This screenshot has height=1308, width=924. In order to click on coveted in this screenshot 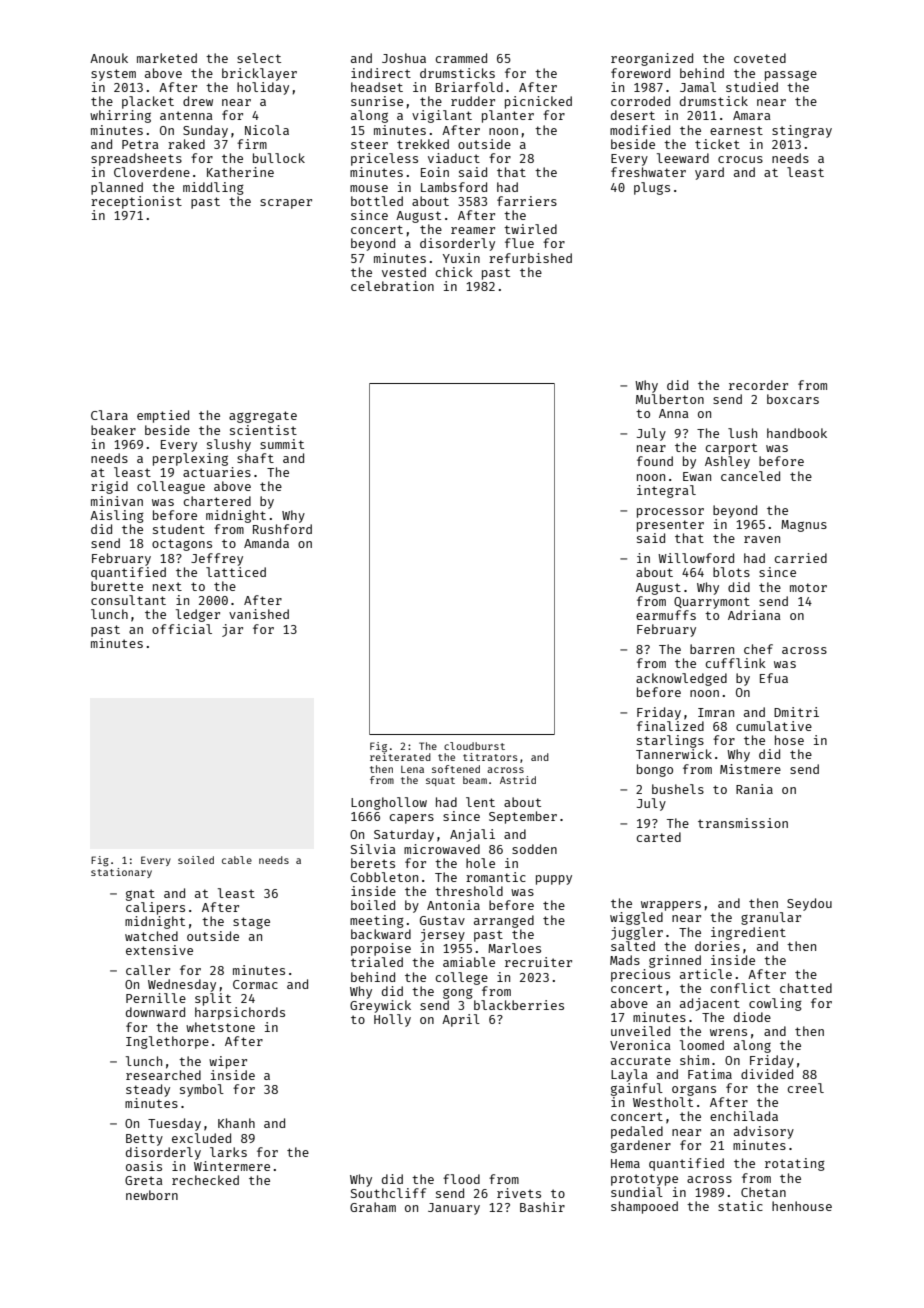, I will do `click(760, 58)`.
